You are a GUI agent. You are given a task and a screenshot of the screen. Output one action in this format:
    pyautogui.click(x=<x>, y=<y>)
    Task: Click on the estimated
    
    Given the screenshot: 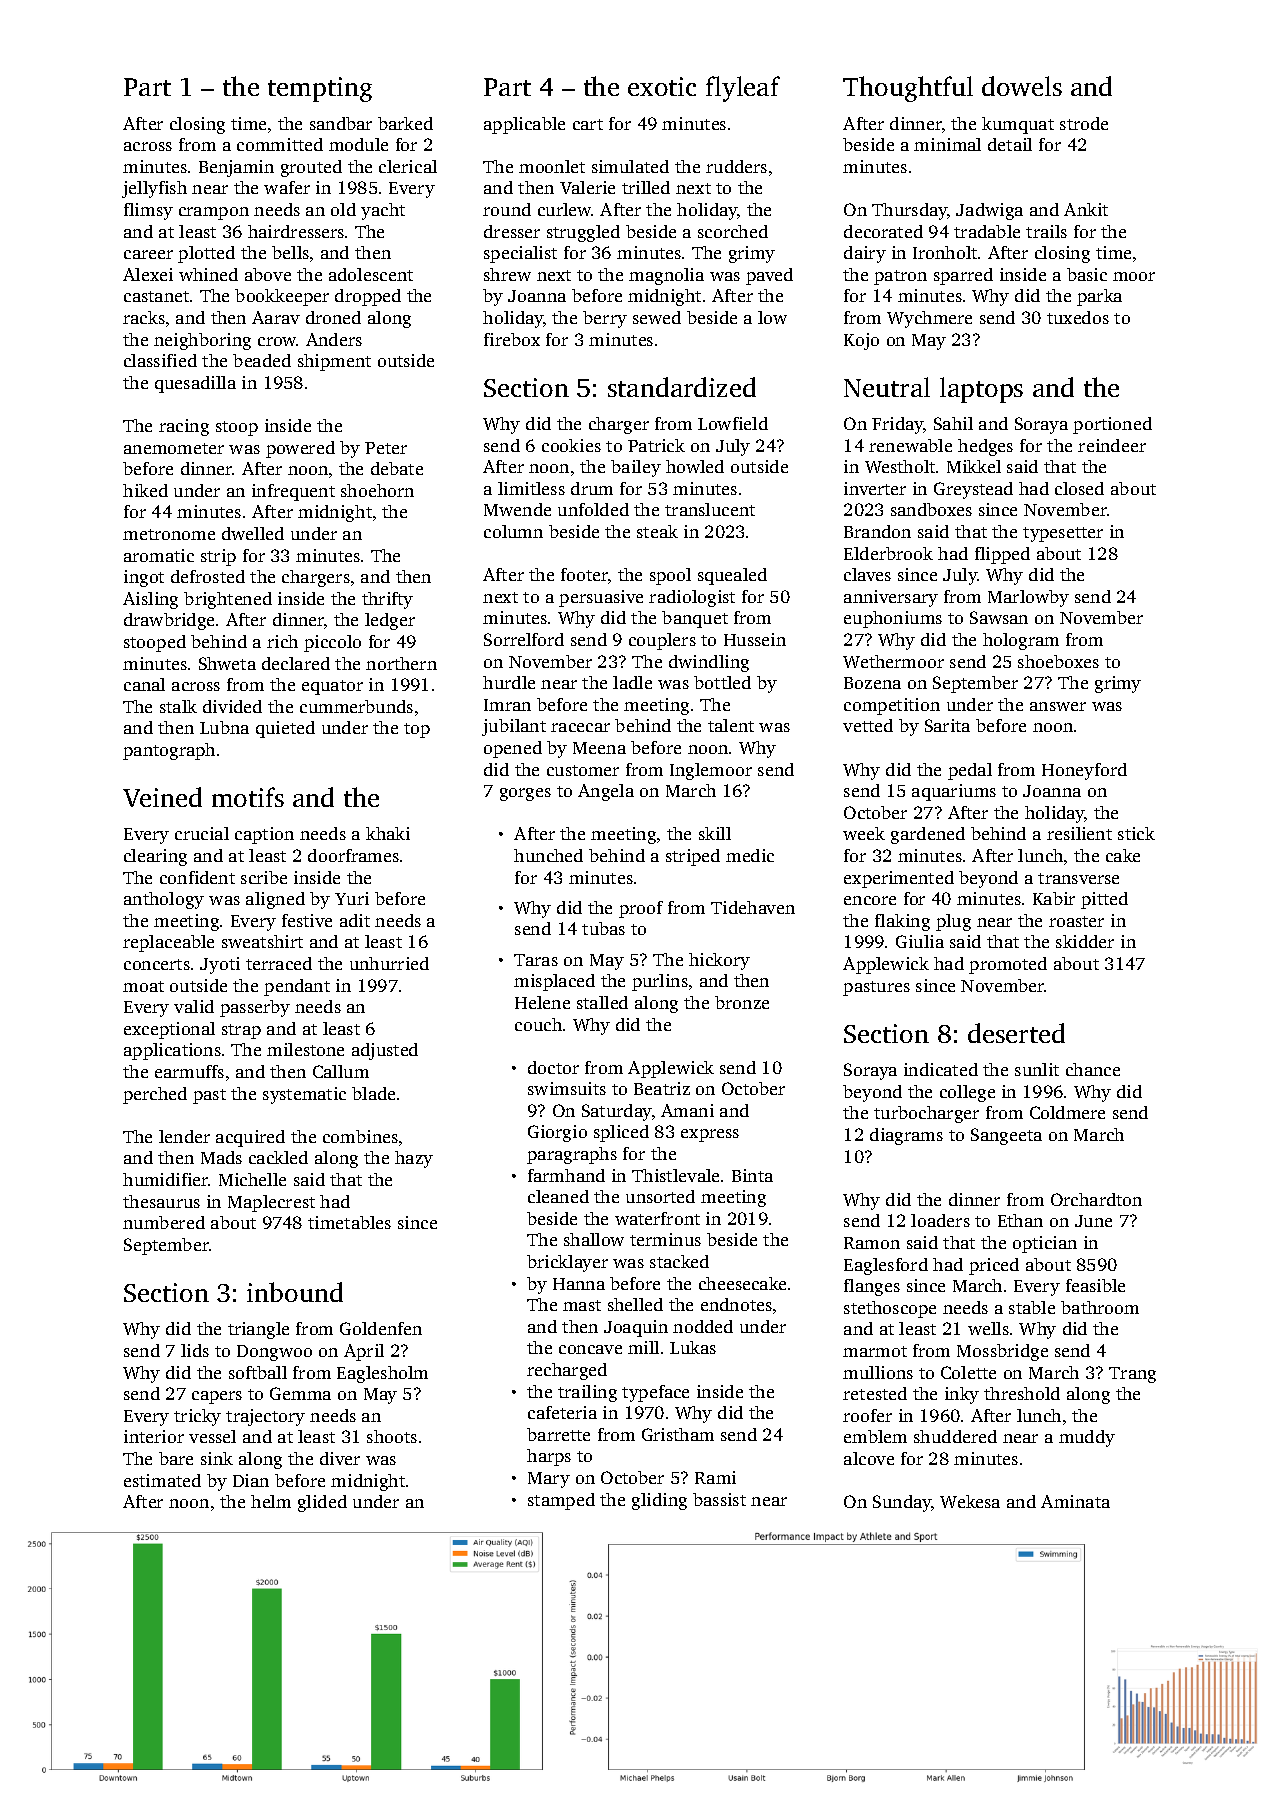 What is the action you would take?
    pyautogui.click(x=162, y=1480)
